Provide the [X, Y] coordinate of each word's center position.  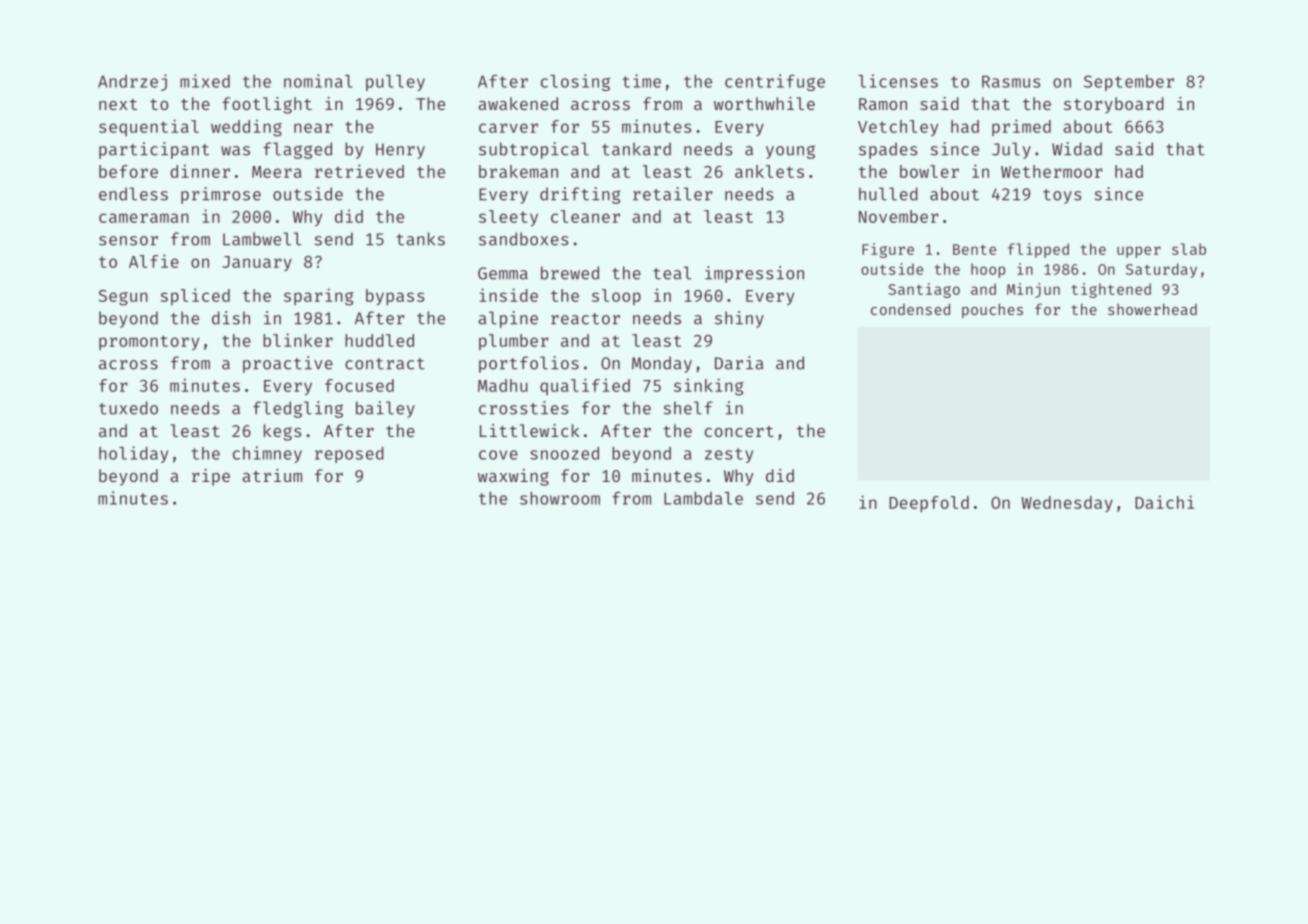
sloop [616, 297]
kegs [283, 432]
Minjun [1033, 290]
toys [1062, 196]
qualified [585, 387]
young [790, 152]
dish [231, 318]
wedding [246, 128]
